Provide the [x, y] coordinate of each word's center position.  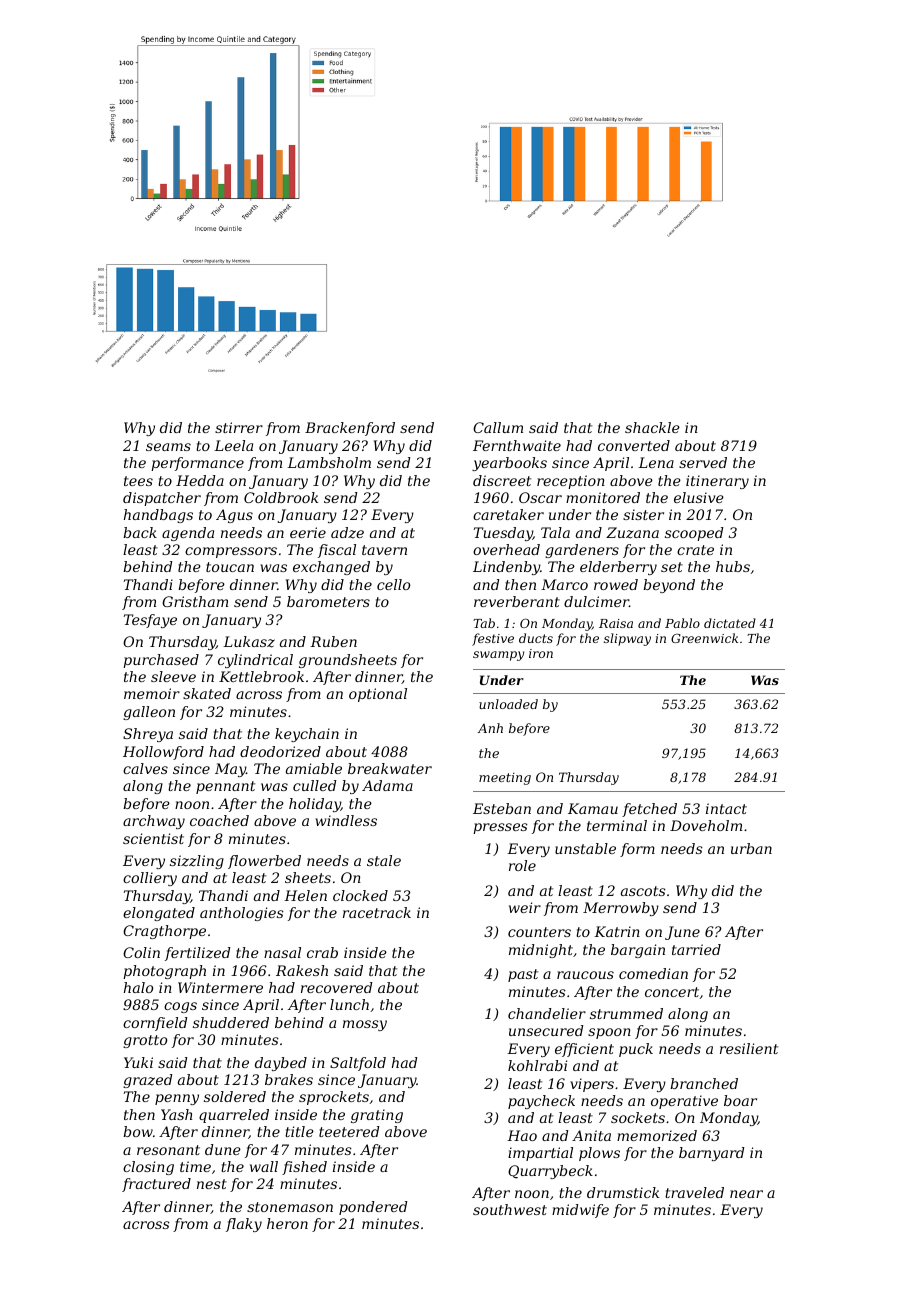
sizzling [197, 862]
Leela [233, 445]
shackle [652, 427]
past [523, 975]
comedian [653, 973]
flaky [244, 1225]
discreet [502, 480]
